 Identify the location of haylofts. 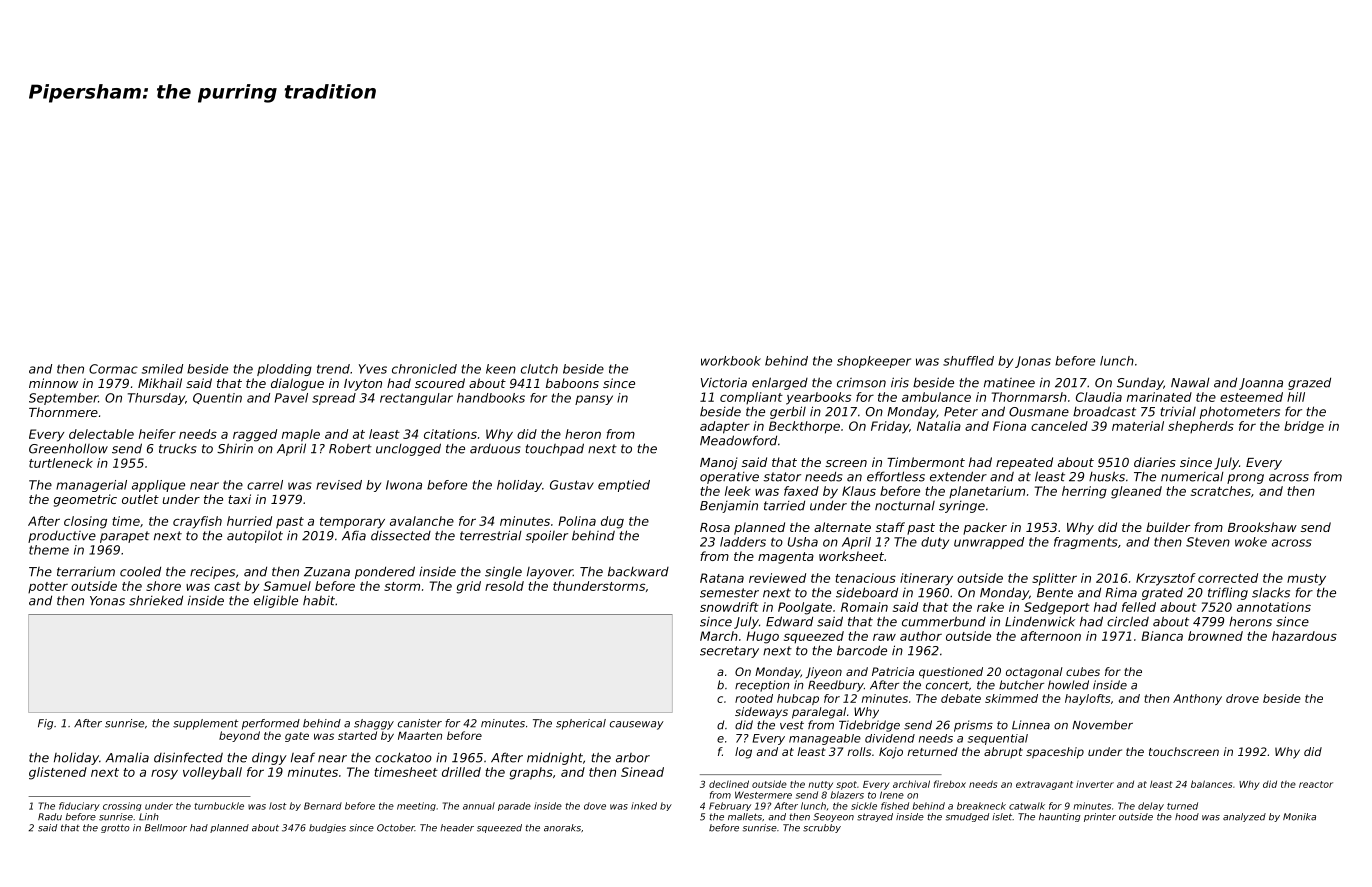
(1087, 699).
